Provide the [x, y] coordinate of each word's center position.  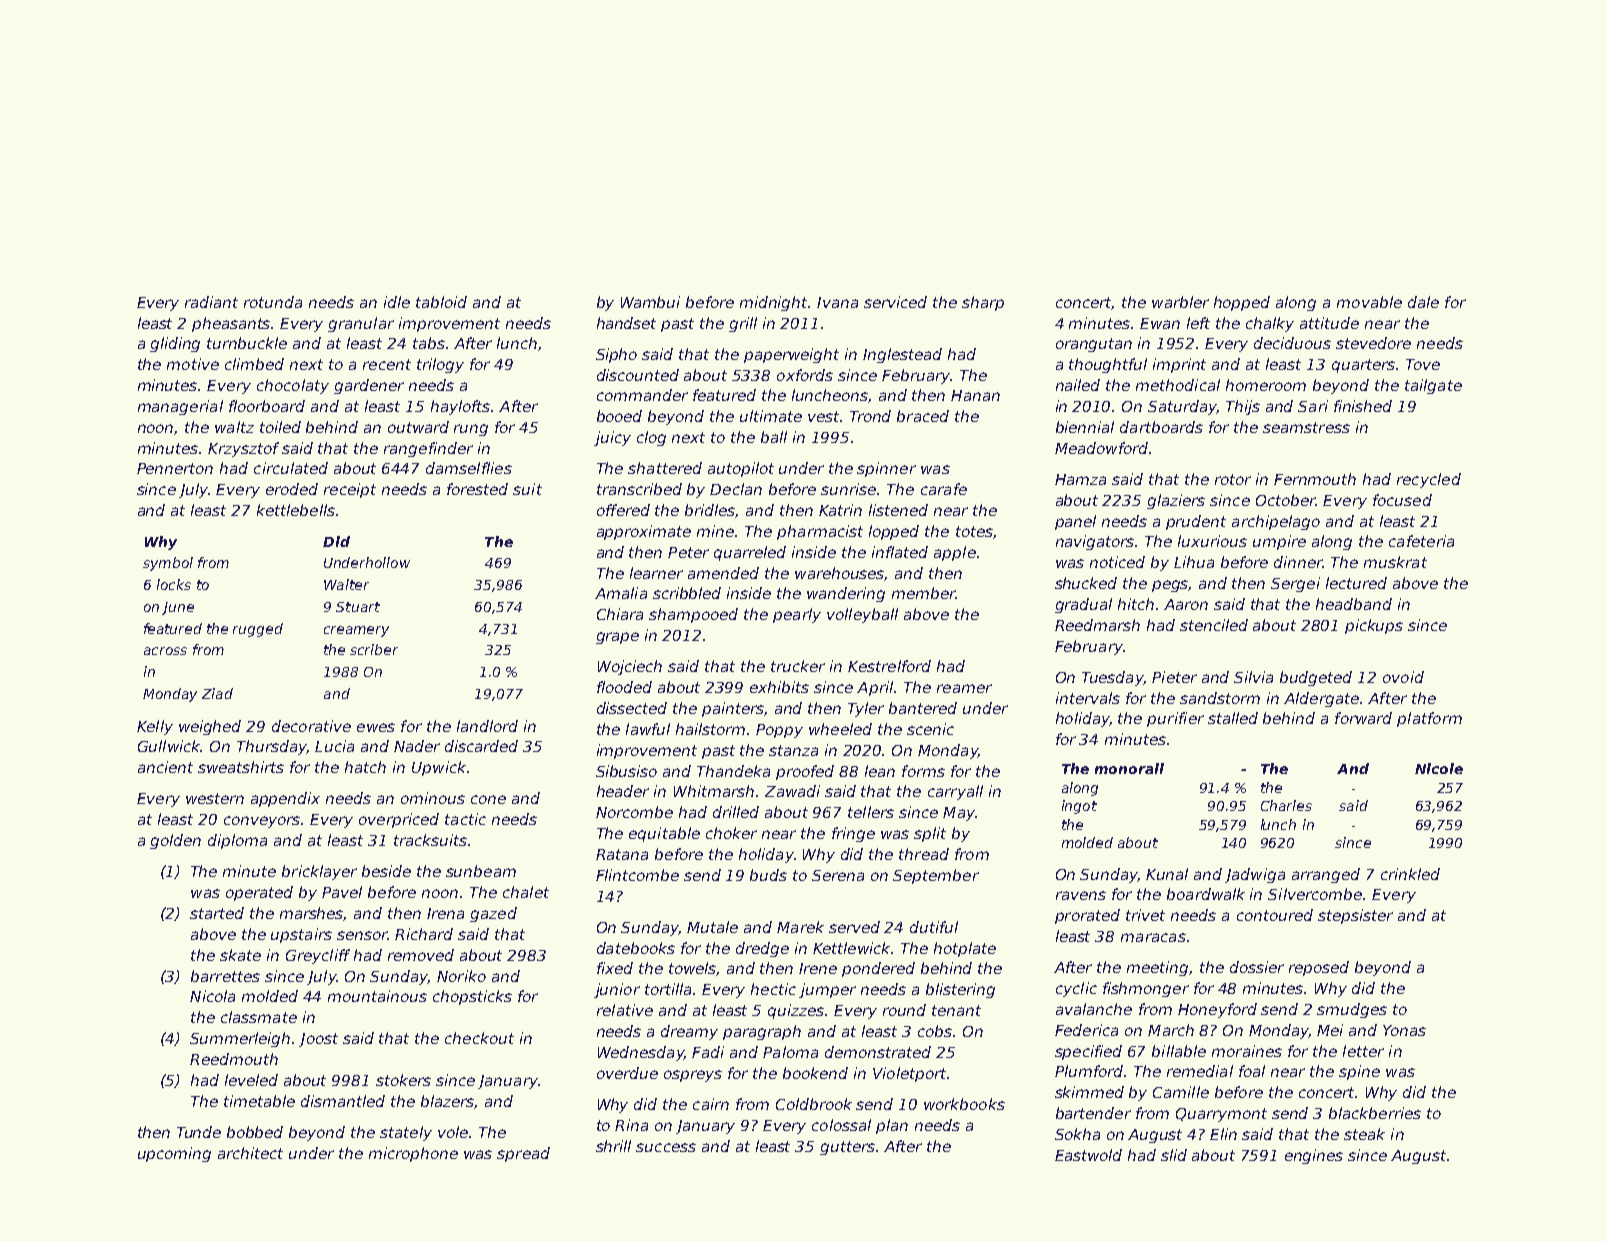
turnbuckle [247, 343]
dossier [1257, 967]
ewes [376, 727]
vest [823, 416]
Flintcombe [637, 875]
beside [386, 871]
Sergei [1295, 584]
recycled [1429, 480]
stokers [403, 1080]
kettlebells [296, 510]
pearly [797, 615]
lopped [894, 532]
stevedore [1373, 343]
